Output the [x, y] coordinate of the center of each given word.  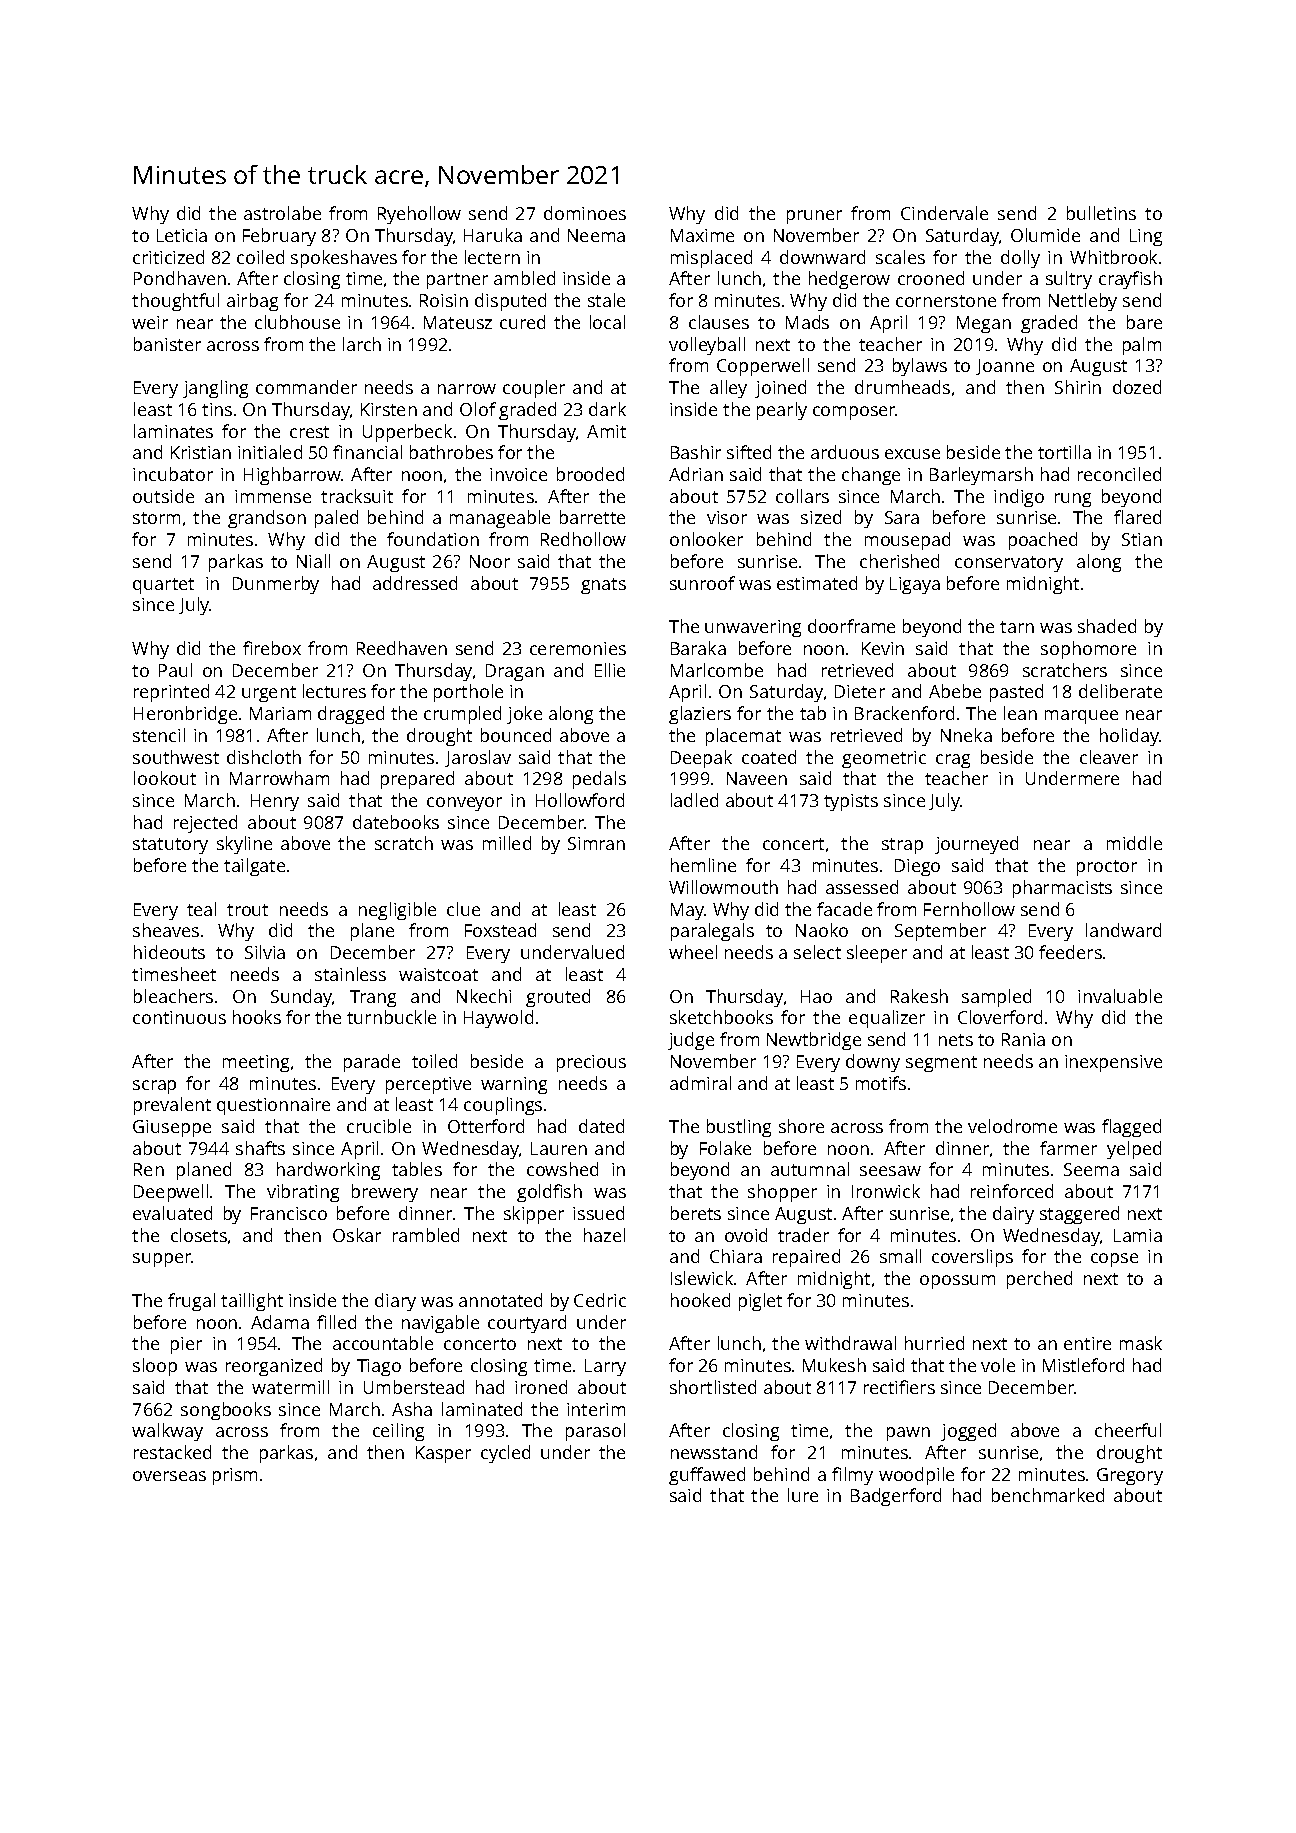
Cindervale [944, 213]
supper [162, 1260]
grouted [558, 998]
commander [306, 387]
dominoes [585, 213]
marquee [1081, 717]
